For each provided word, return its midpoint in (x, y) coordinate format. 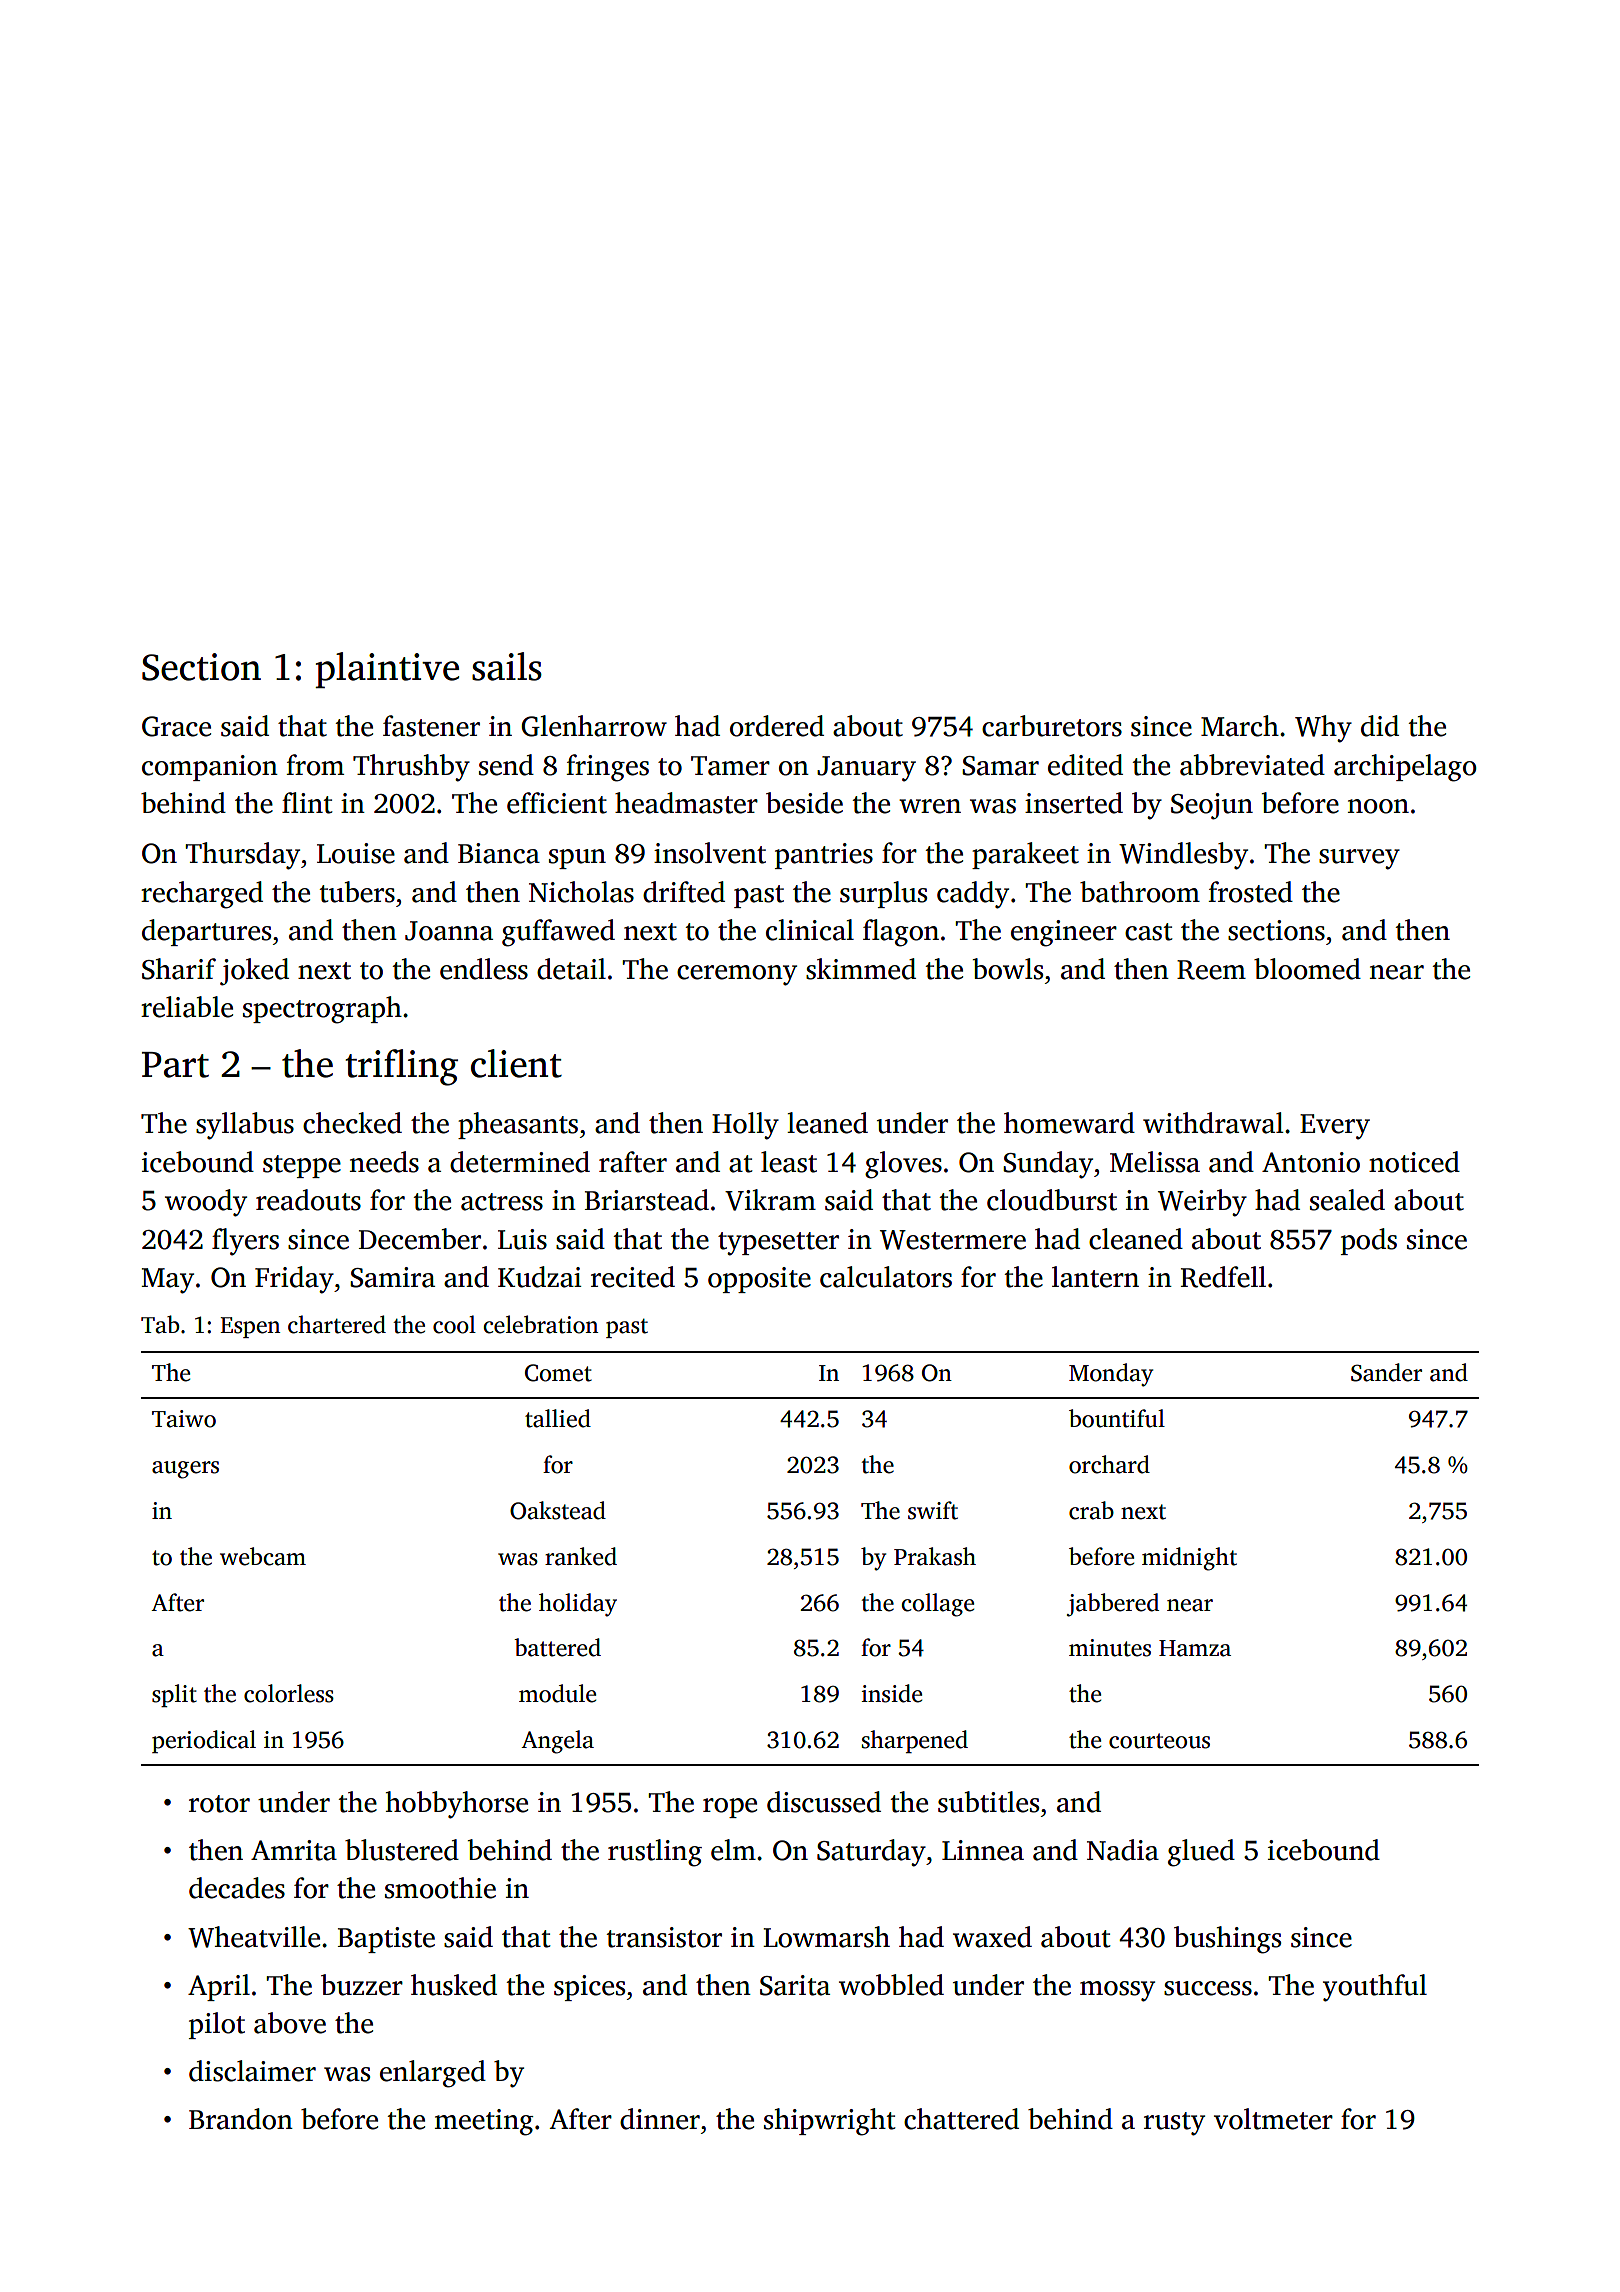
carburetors (1052, 726)
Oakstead (558, 1510)
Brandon (241, 2119)
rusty (1174, 2124)
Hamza (1195, 1648)
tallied (558, 1418)
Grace (176, 726)
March (1240, 726)
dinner (660, 2119)
